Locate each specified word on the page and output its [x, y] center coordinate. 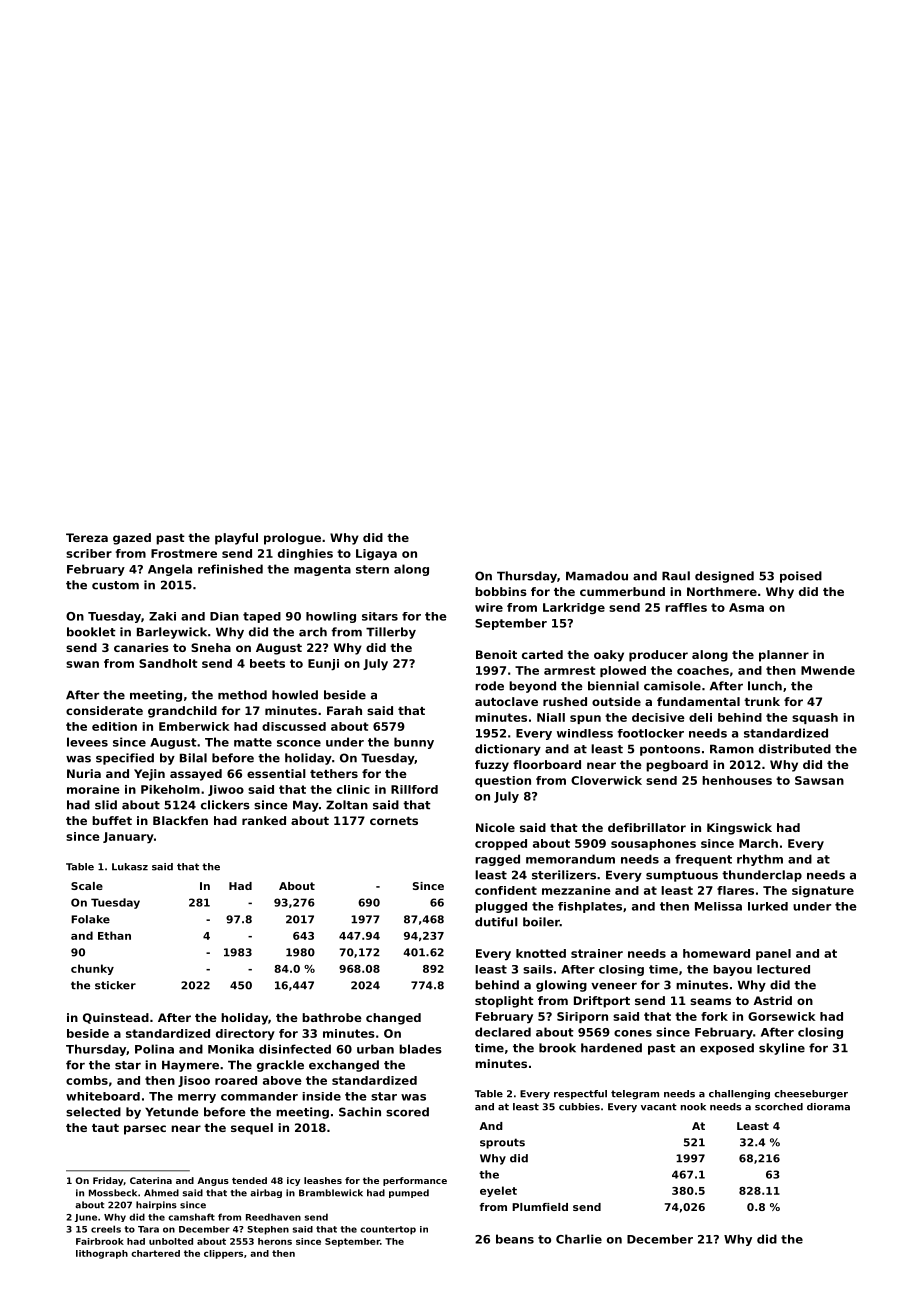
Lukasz [130, 867]
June [86, 1218]
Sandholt [168, 663]
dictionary [508, 750]
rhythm [760, 860]
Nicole [495, 827]
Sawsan [819, 780]
